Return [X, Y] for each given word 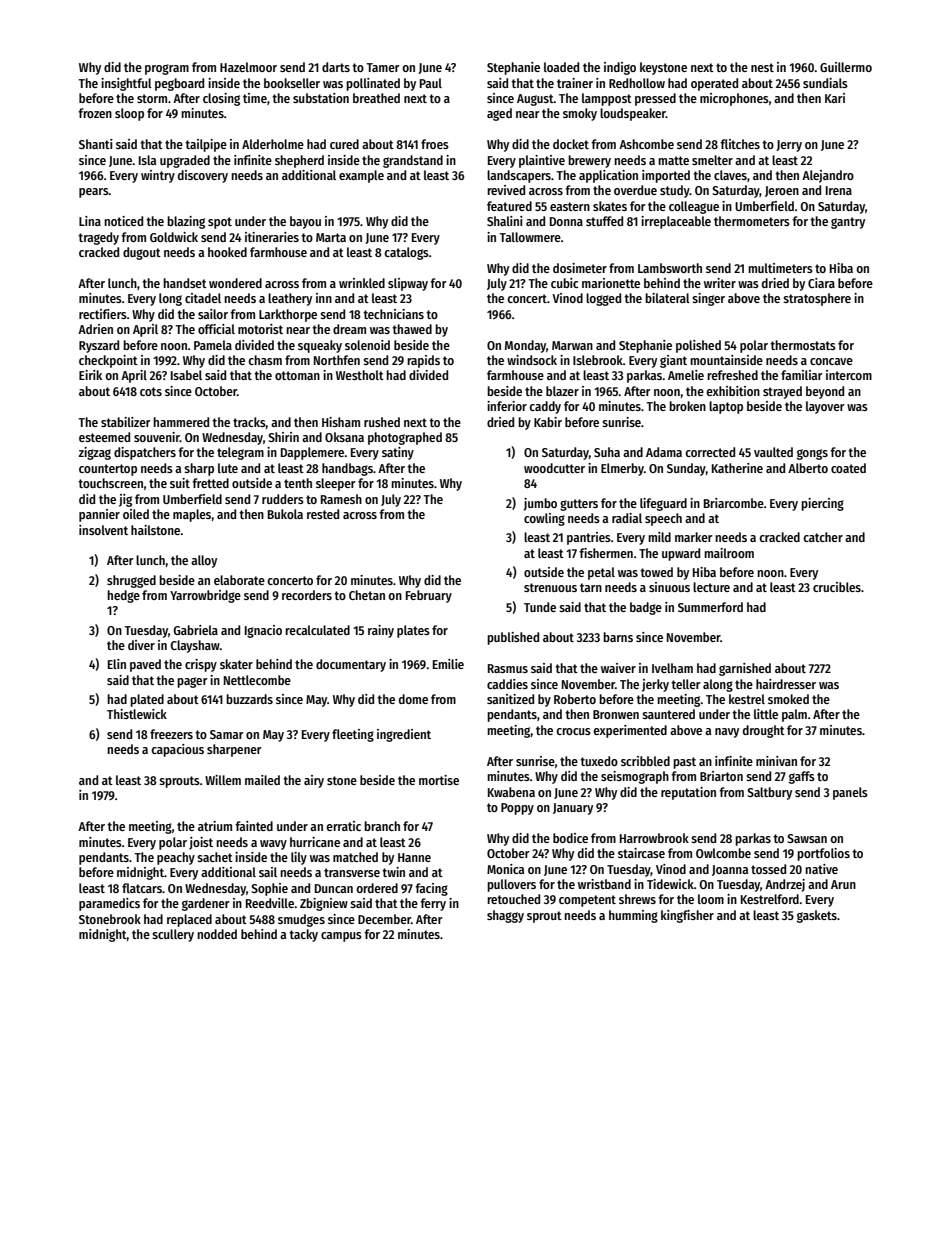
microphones [734, 99]
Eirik [90, 375]
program [167, 69]
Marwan [572, 345]
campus [341, 937]
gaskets [817, 916]
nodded [217, 934]
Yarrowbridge [205, 596]
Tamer [383, 67]
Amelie [686, 375]
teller [686, 684]
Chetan [367, 595]
